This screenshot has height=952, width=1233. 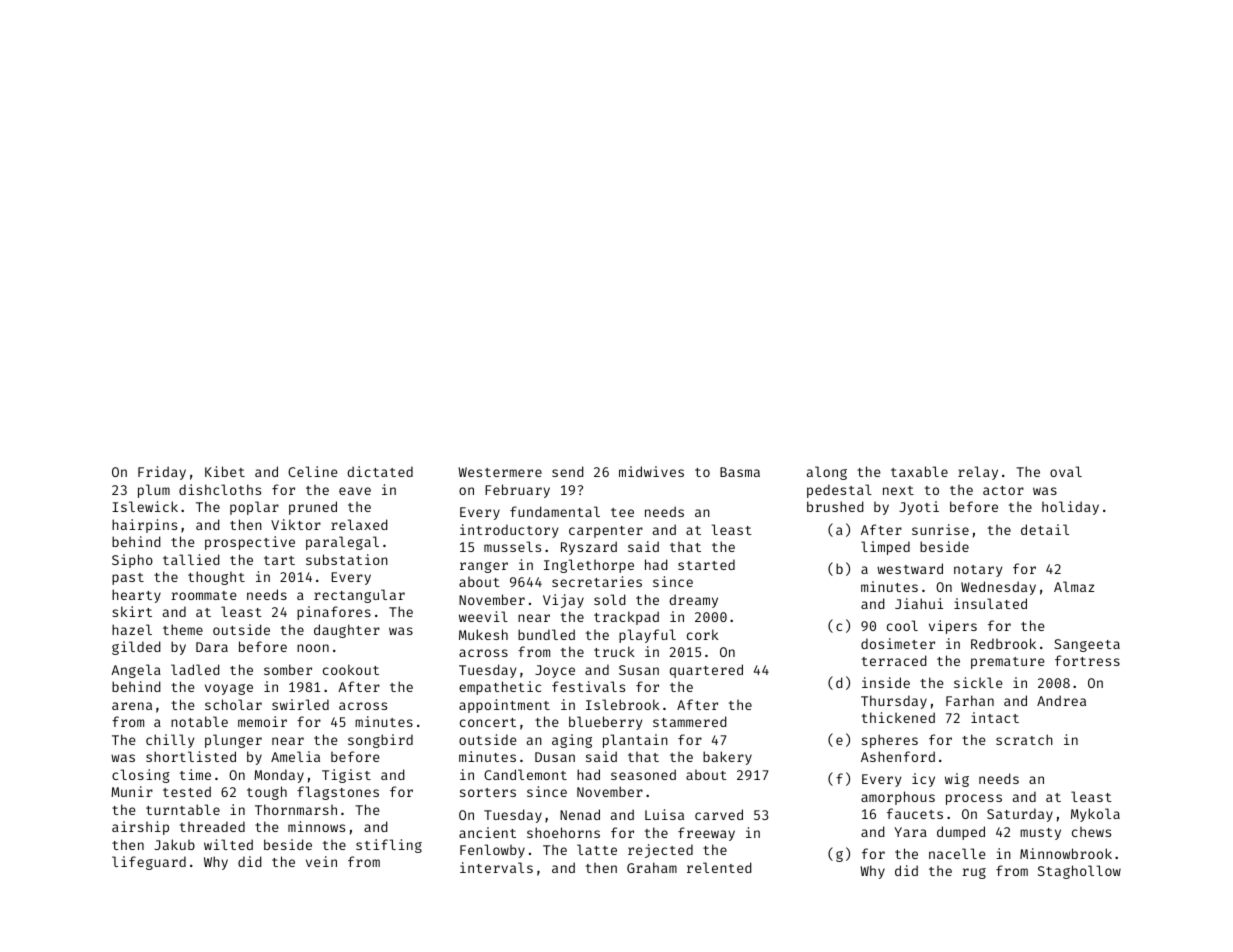 I want to click on concert, so click(x=488, y=722).
